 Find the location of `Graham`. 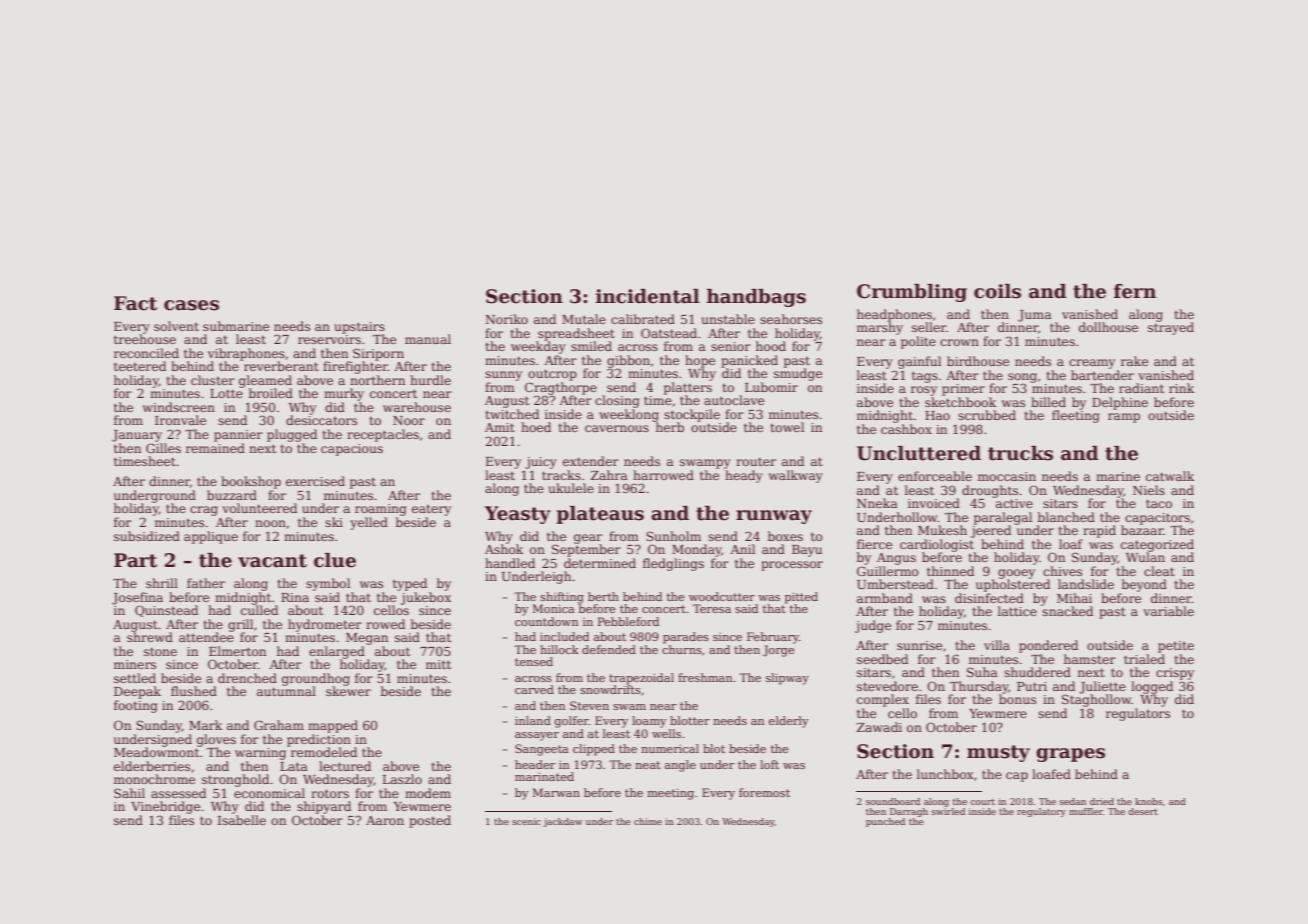

Graham is located at coordinates (279, 725).
